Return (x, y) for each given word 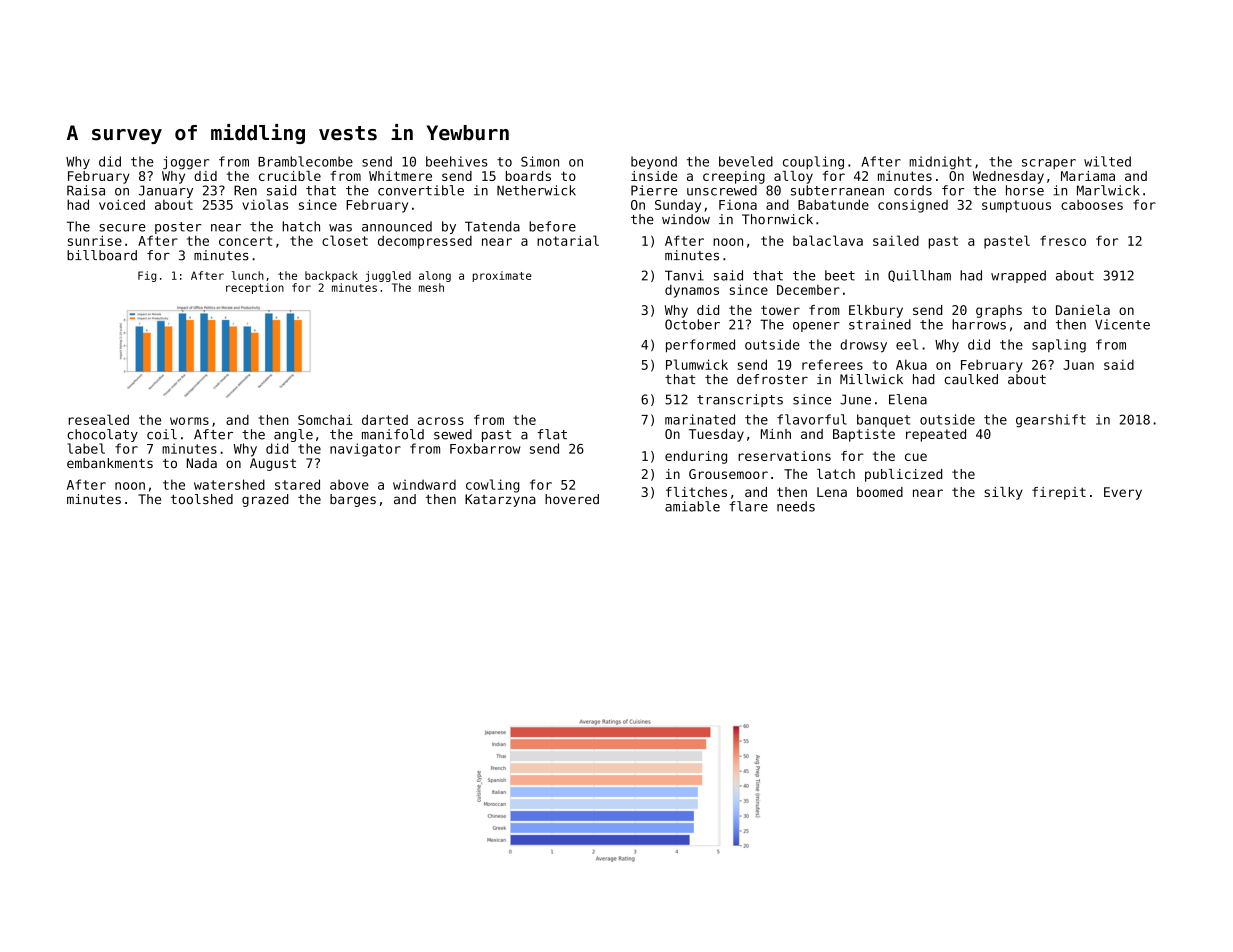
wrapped (1018, 276)
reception (255, 288)
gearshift (1051, 421)
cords (913, 190)
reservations (784, 456)
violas (265, 204)
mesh (431, 287)
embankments (110, 463)
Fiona (738, 205)
